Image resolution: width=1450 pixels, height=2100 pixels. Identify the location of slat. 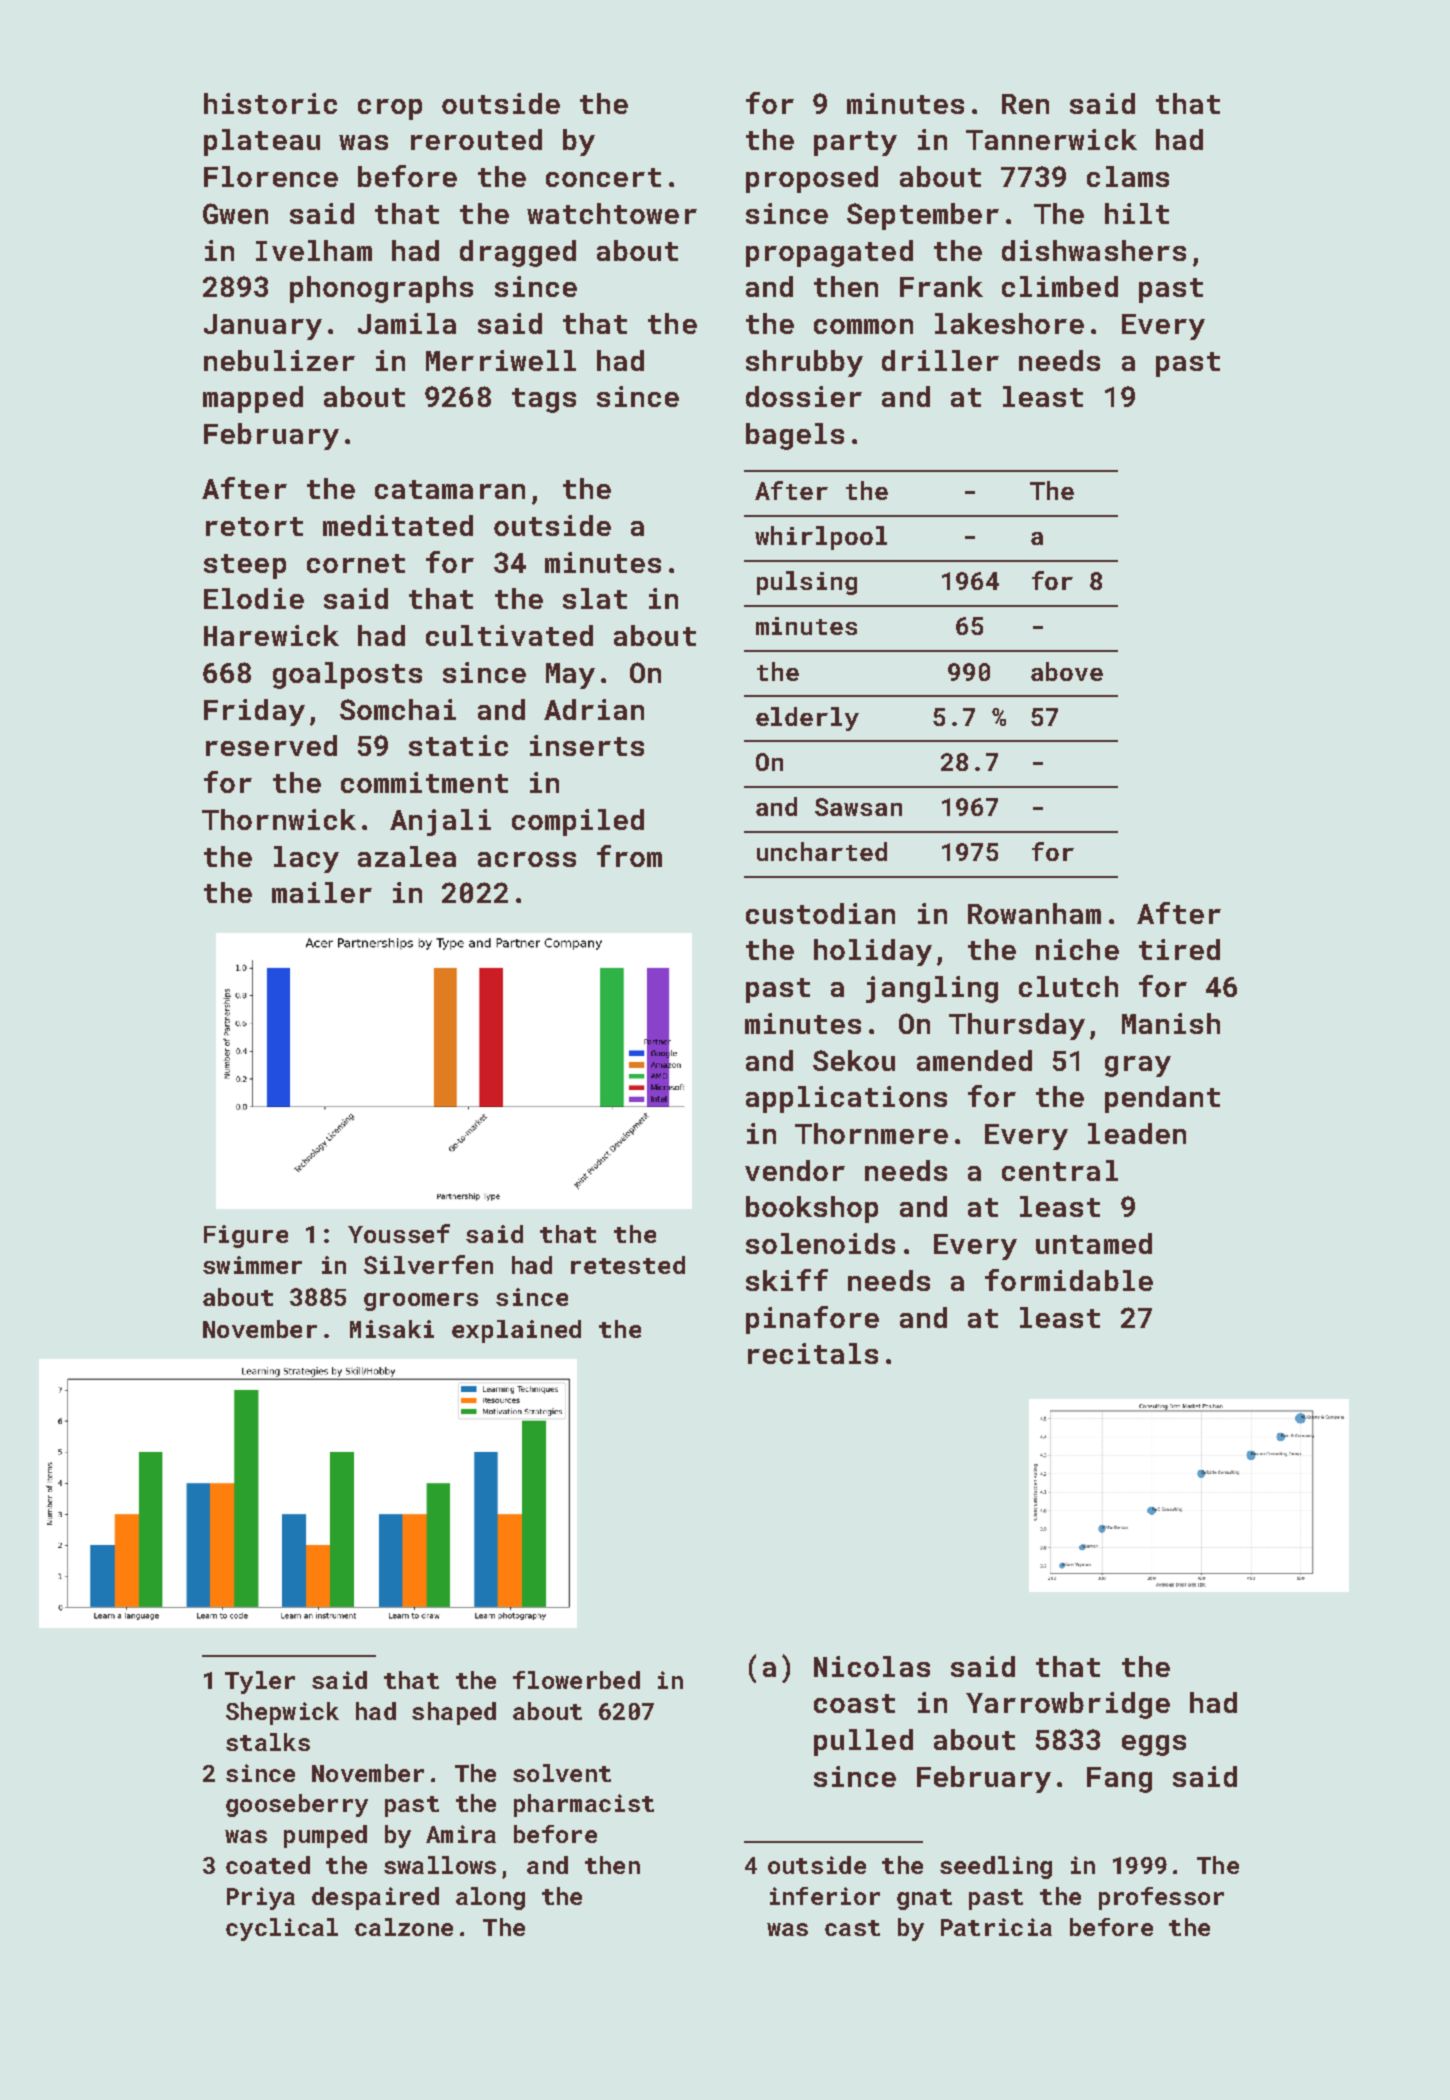
(595, 598).
